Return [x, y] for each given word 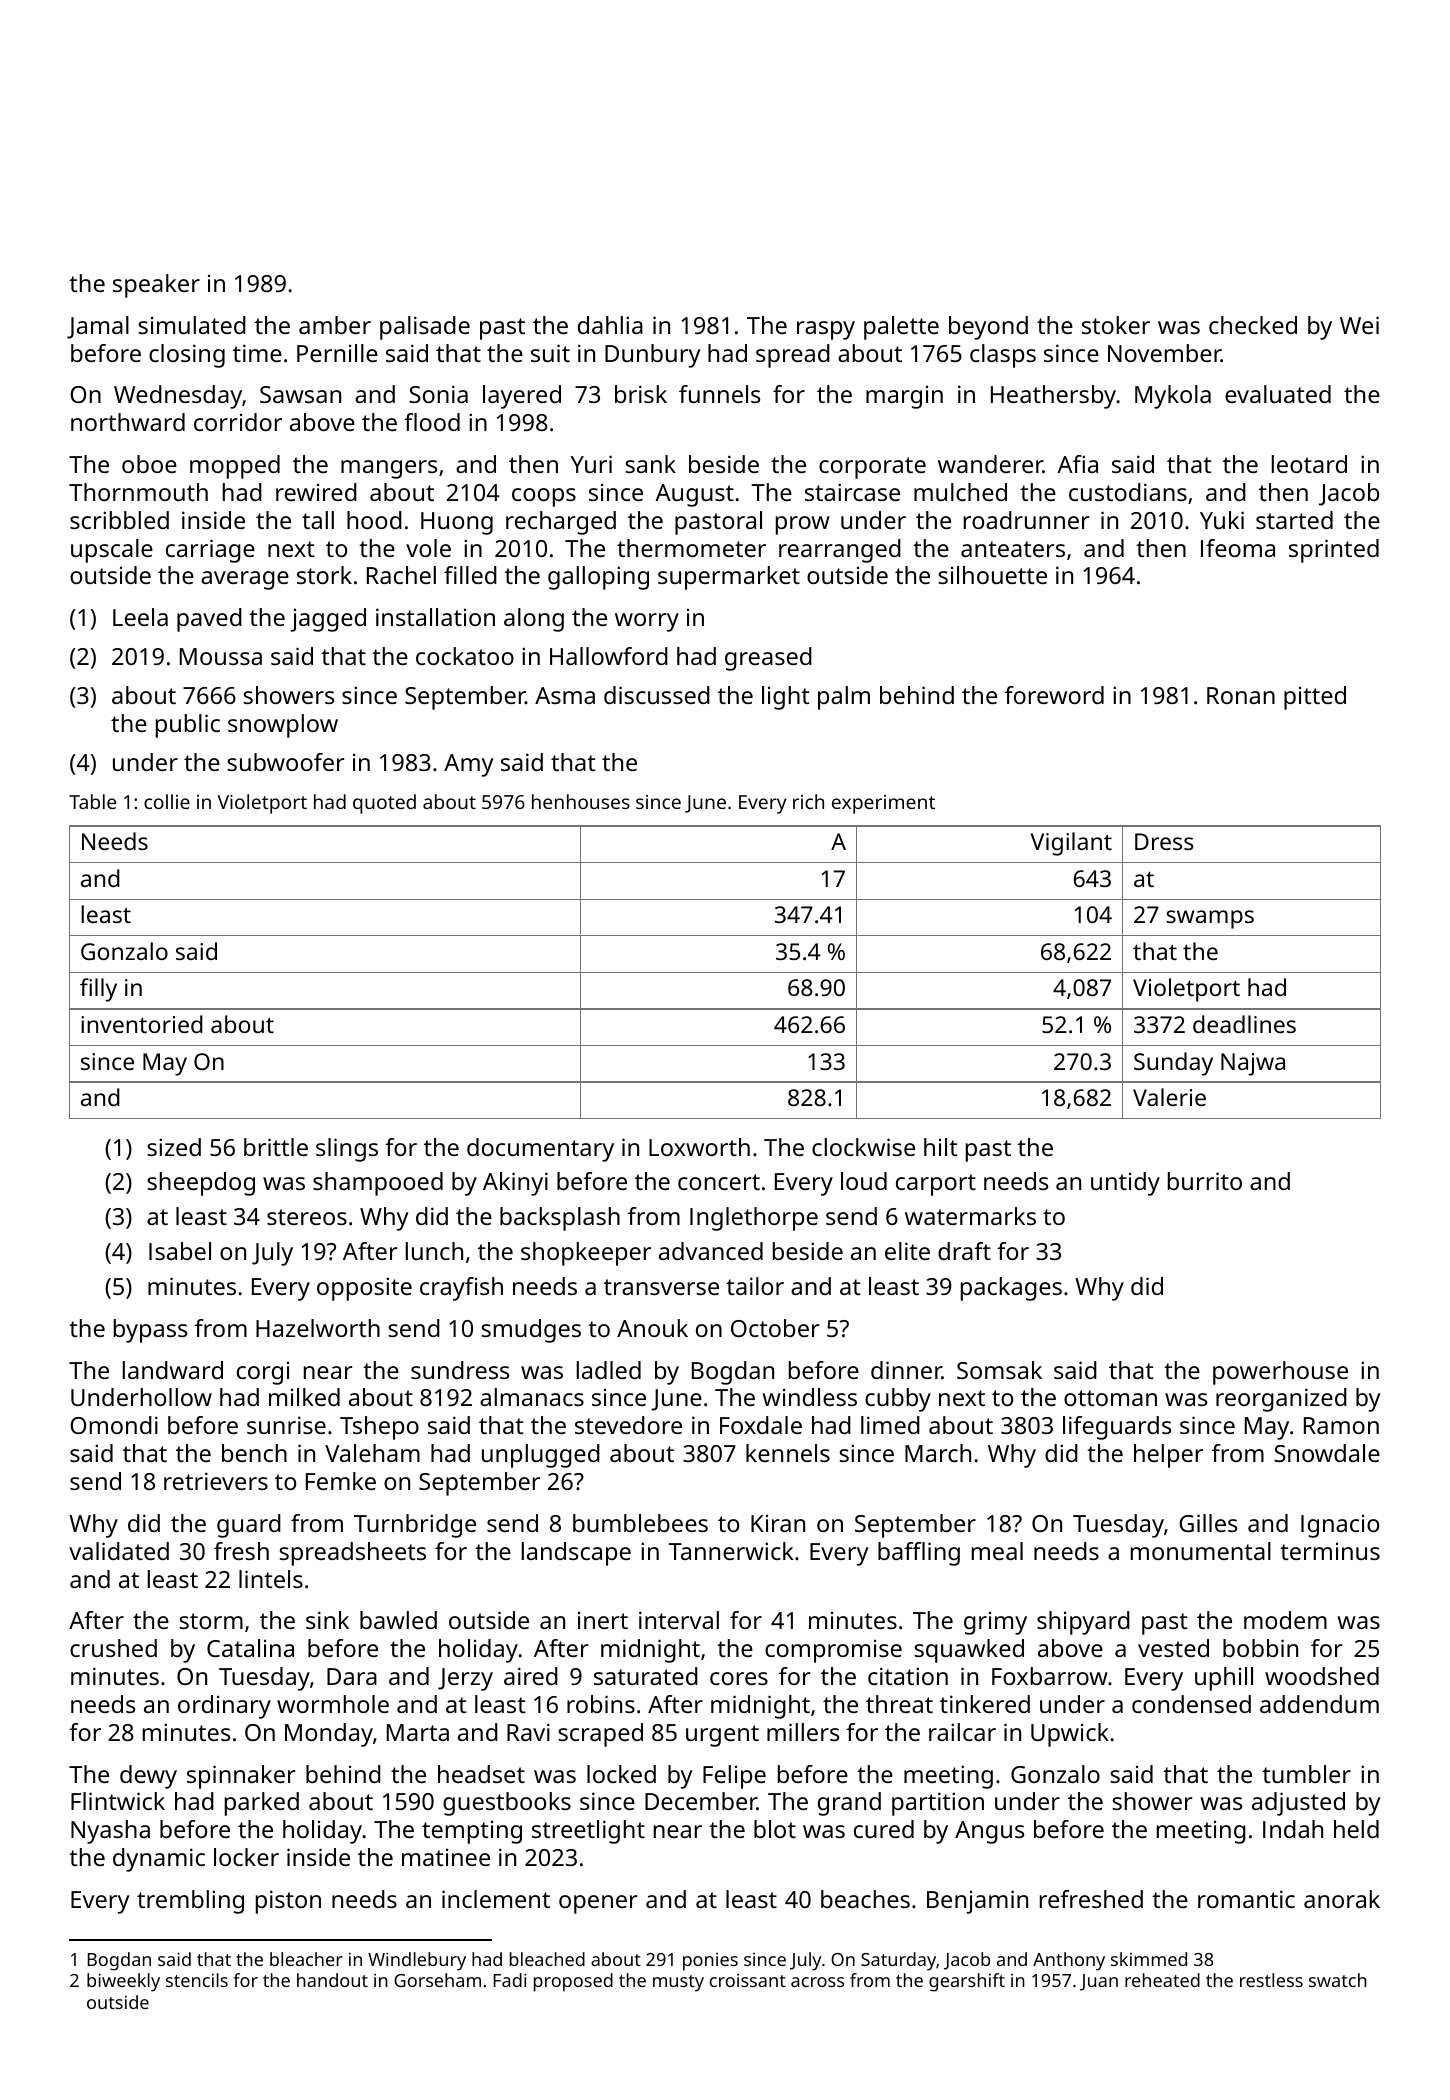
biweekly [123, 1982]
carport [936, 1185]
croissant [748, 1980]
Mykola [1173, 397]
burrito [1205, 1181]
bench [254, 1453]
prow [803, 525]
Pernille [337, 353]
